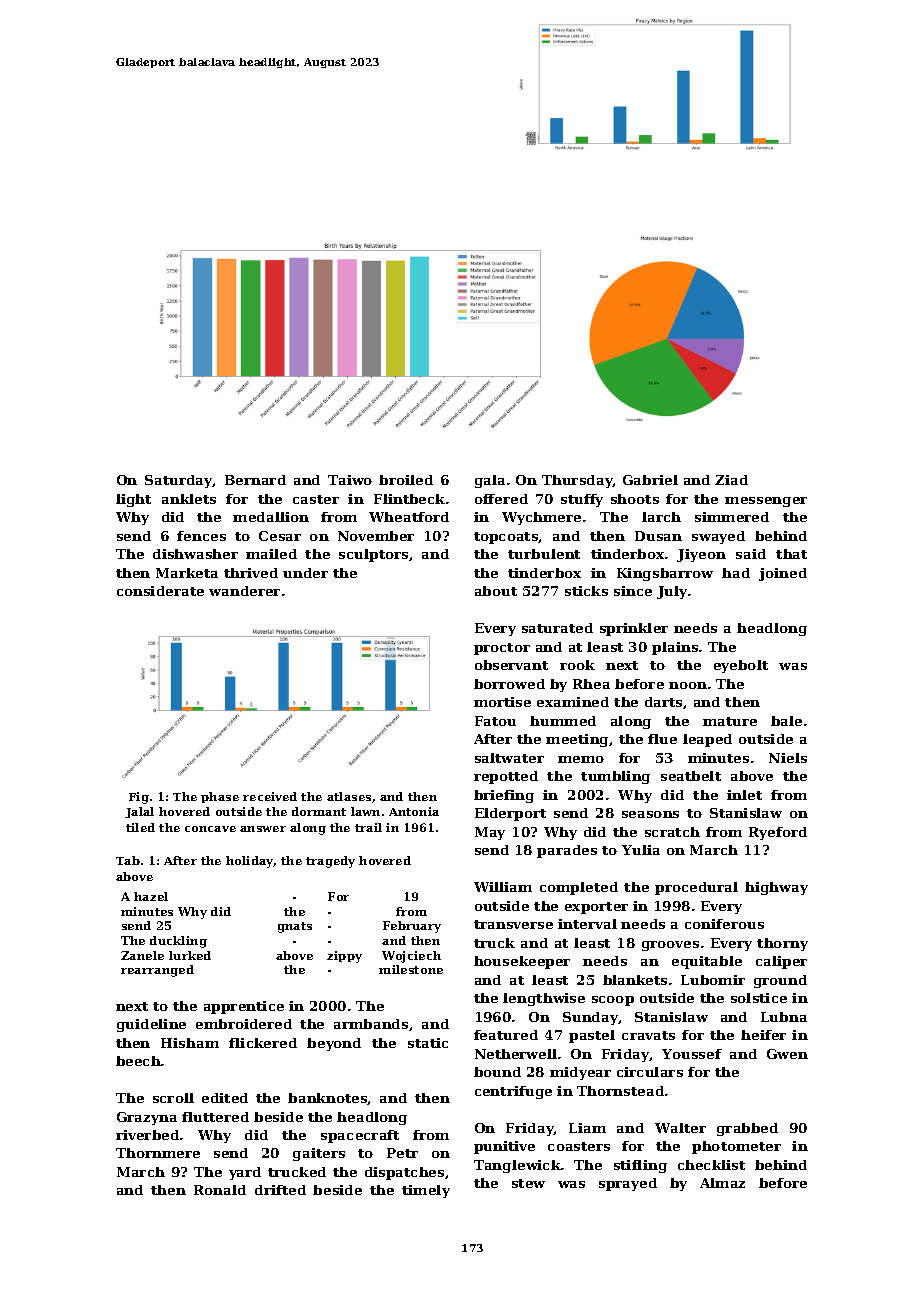 The width and height of the screenshot is (924, 1308). Describe the element at coordinates (157, 971) in the screenshot. I see `rearranged` at that location.
